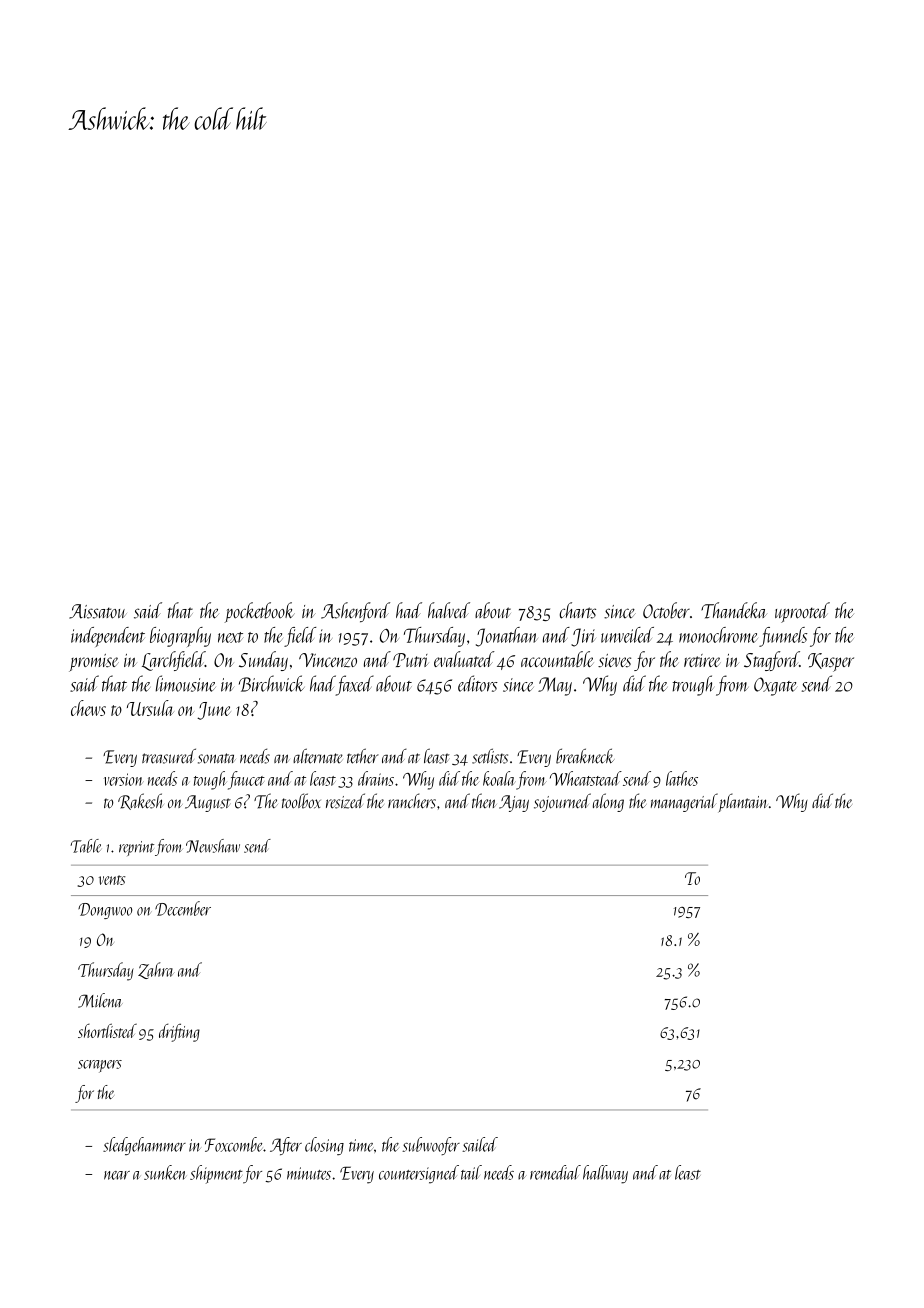 Image resolution: width=924 pixels, height=1308 pixels. Describe the element at coordinates (555, 1172) in the screenshot. I see `remedial` at that location.
